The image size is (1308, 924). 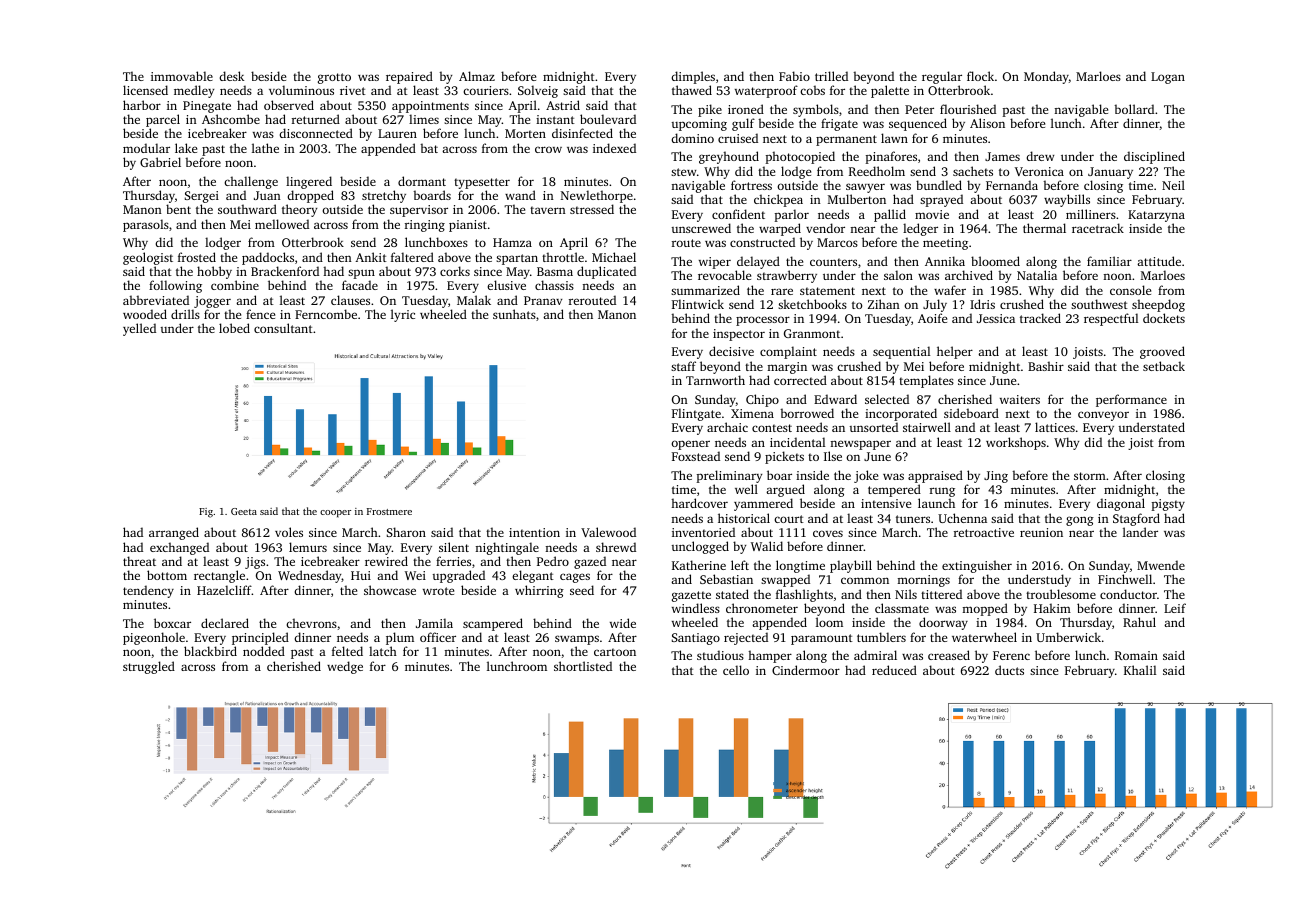 What do you see at coordinates (301, 90) in the image?
I see `voluminous` at bounding box center [301, 90].
